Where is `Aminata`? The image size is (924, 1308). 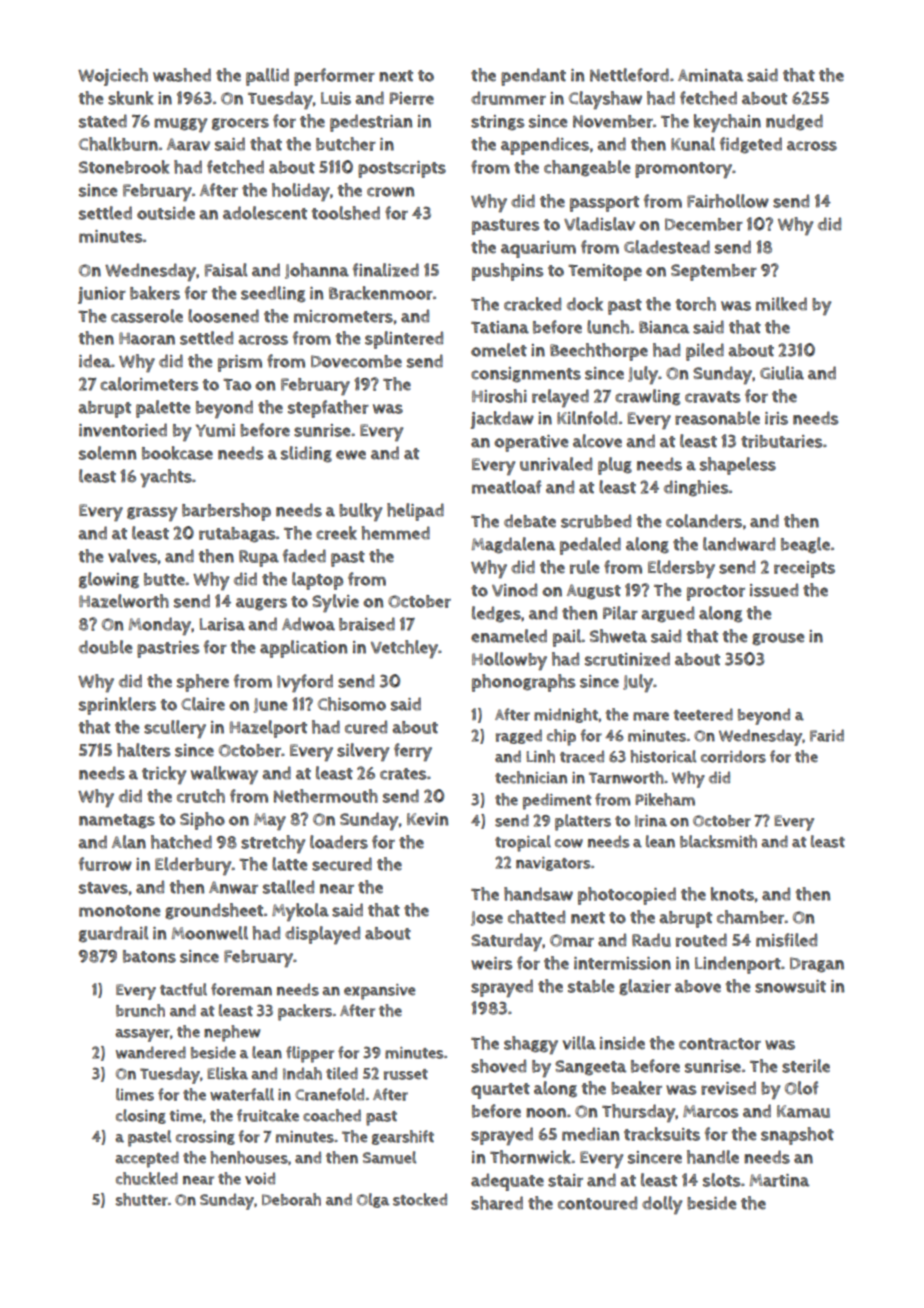
Aminata is located at coordinates (710, 75).
